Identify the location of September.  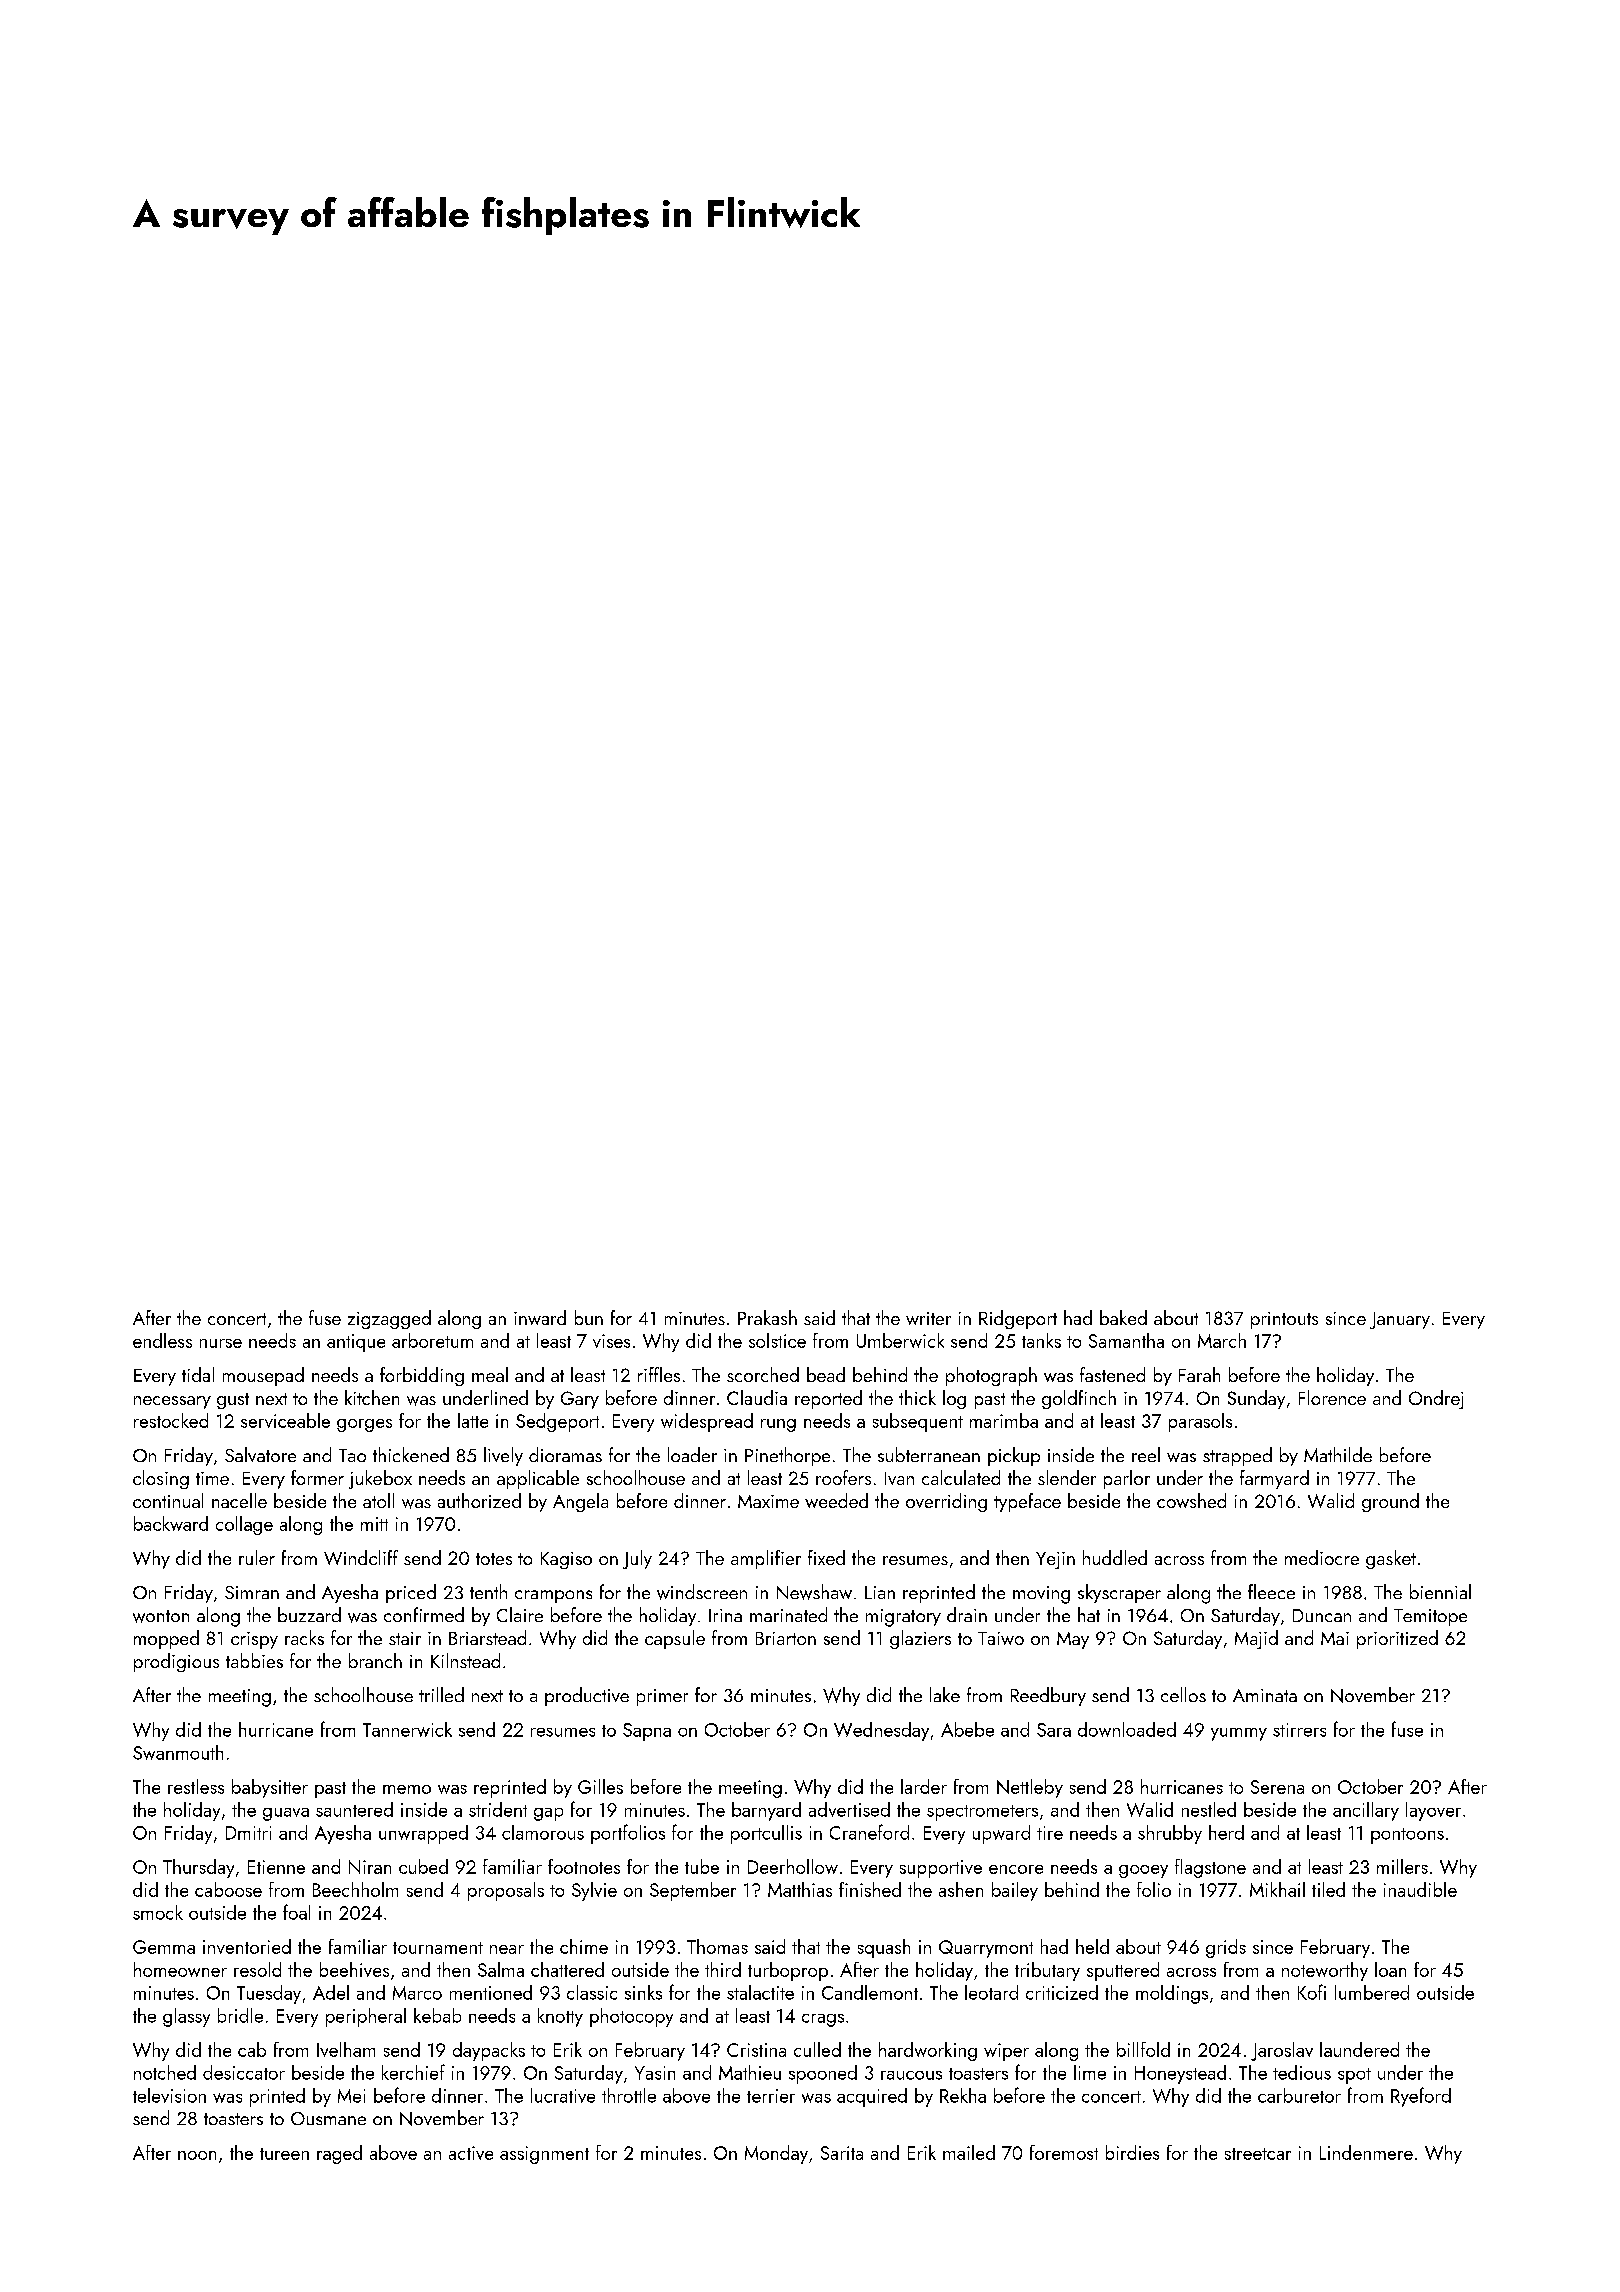
(693, 1891).
